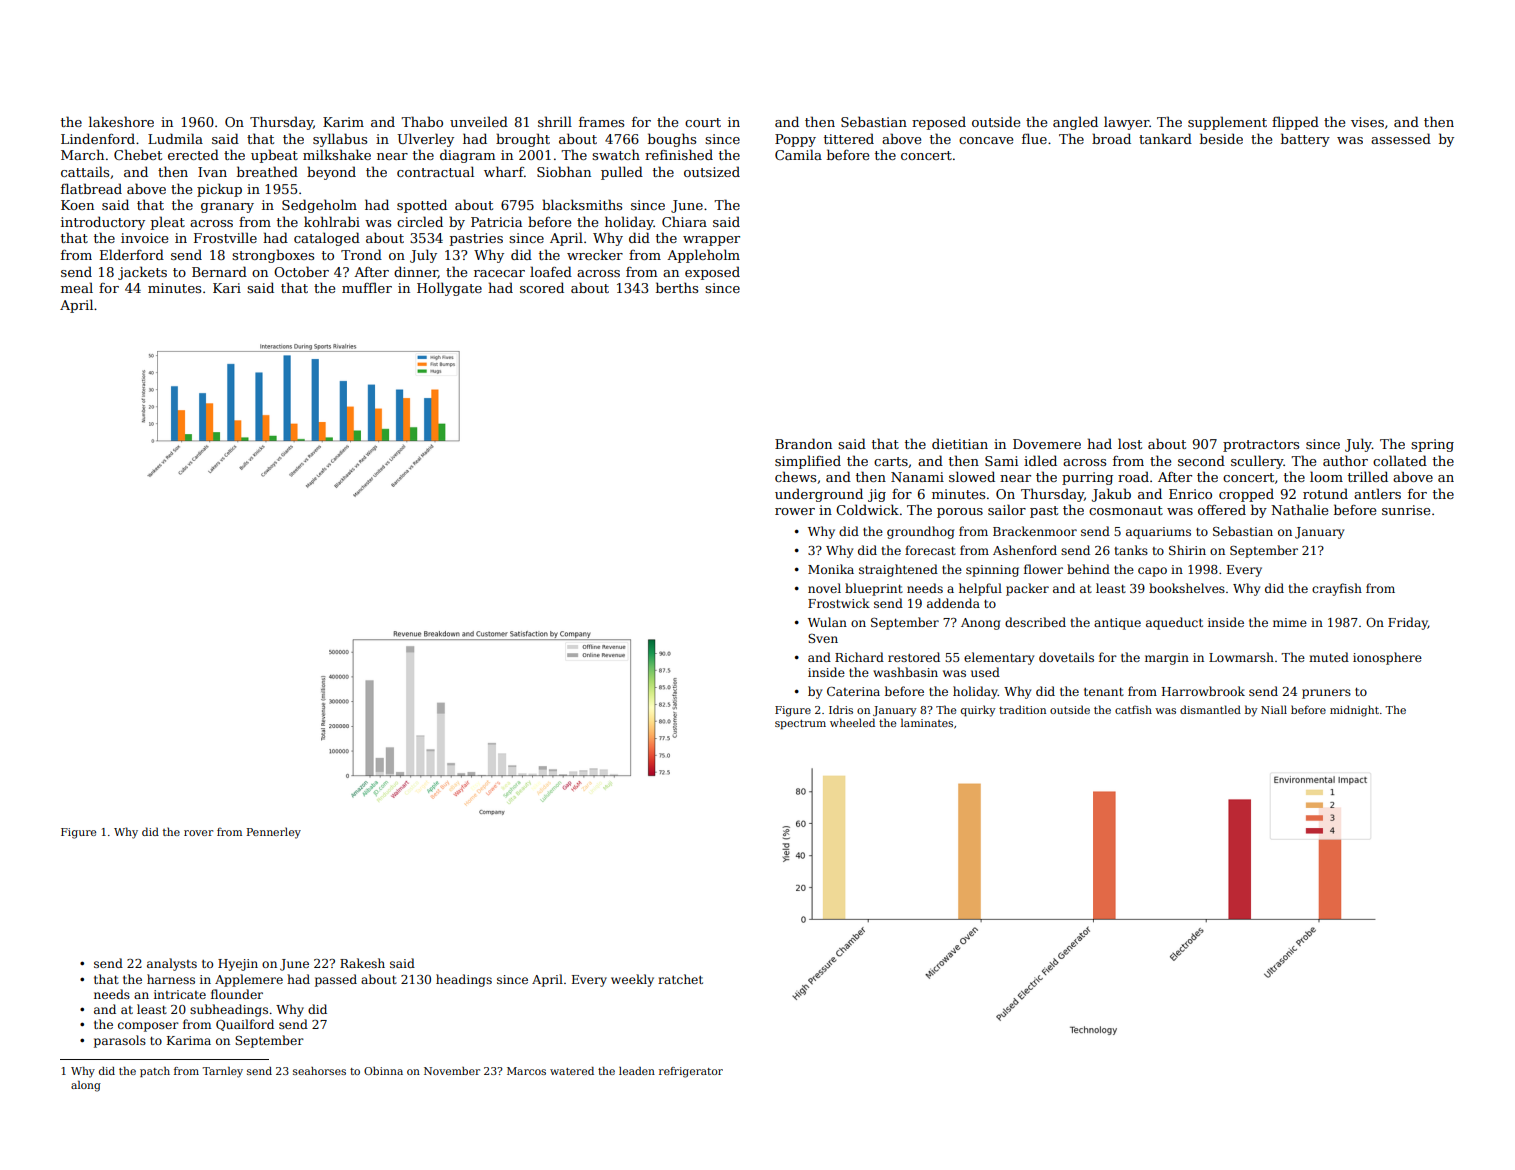  What do you see at coordinates (1325, 493) in the image?
I see `rotund` at bounding box center [1325, 493].
